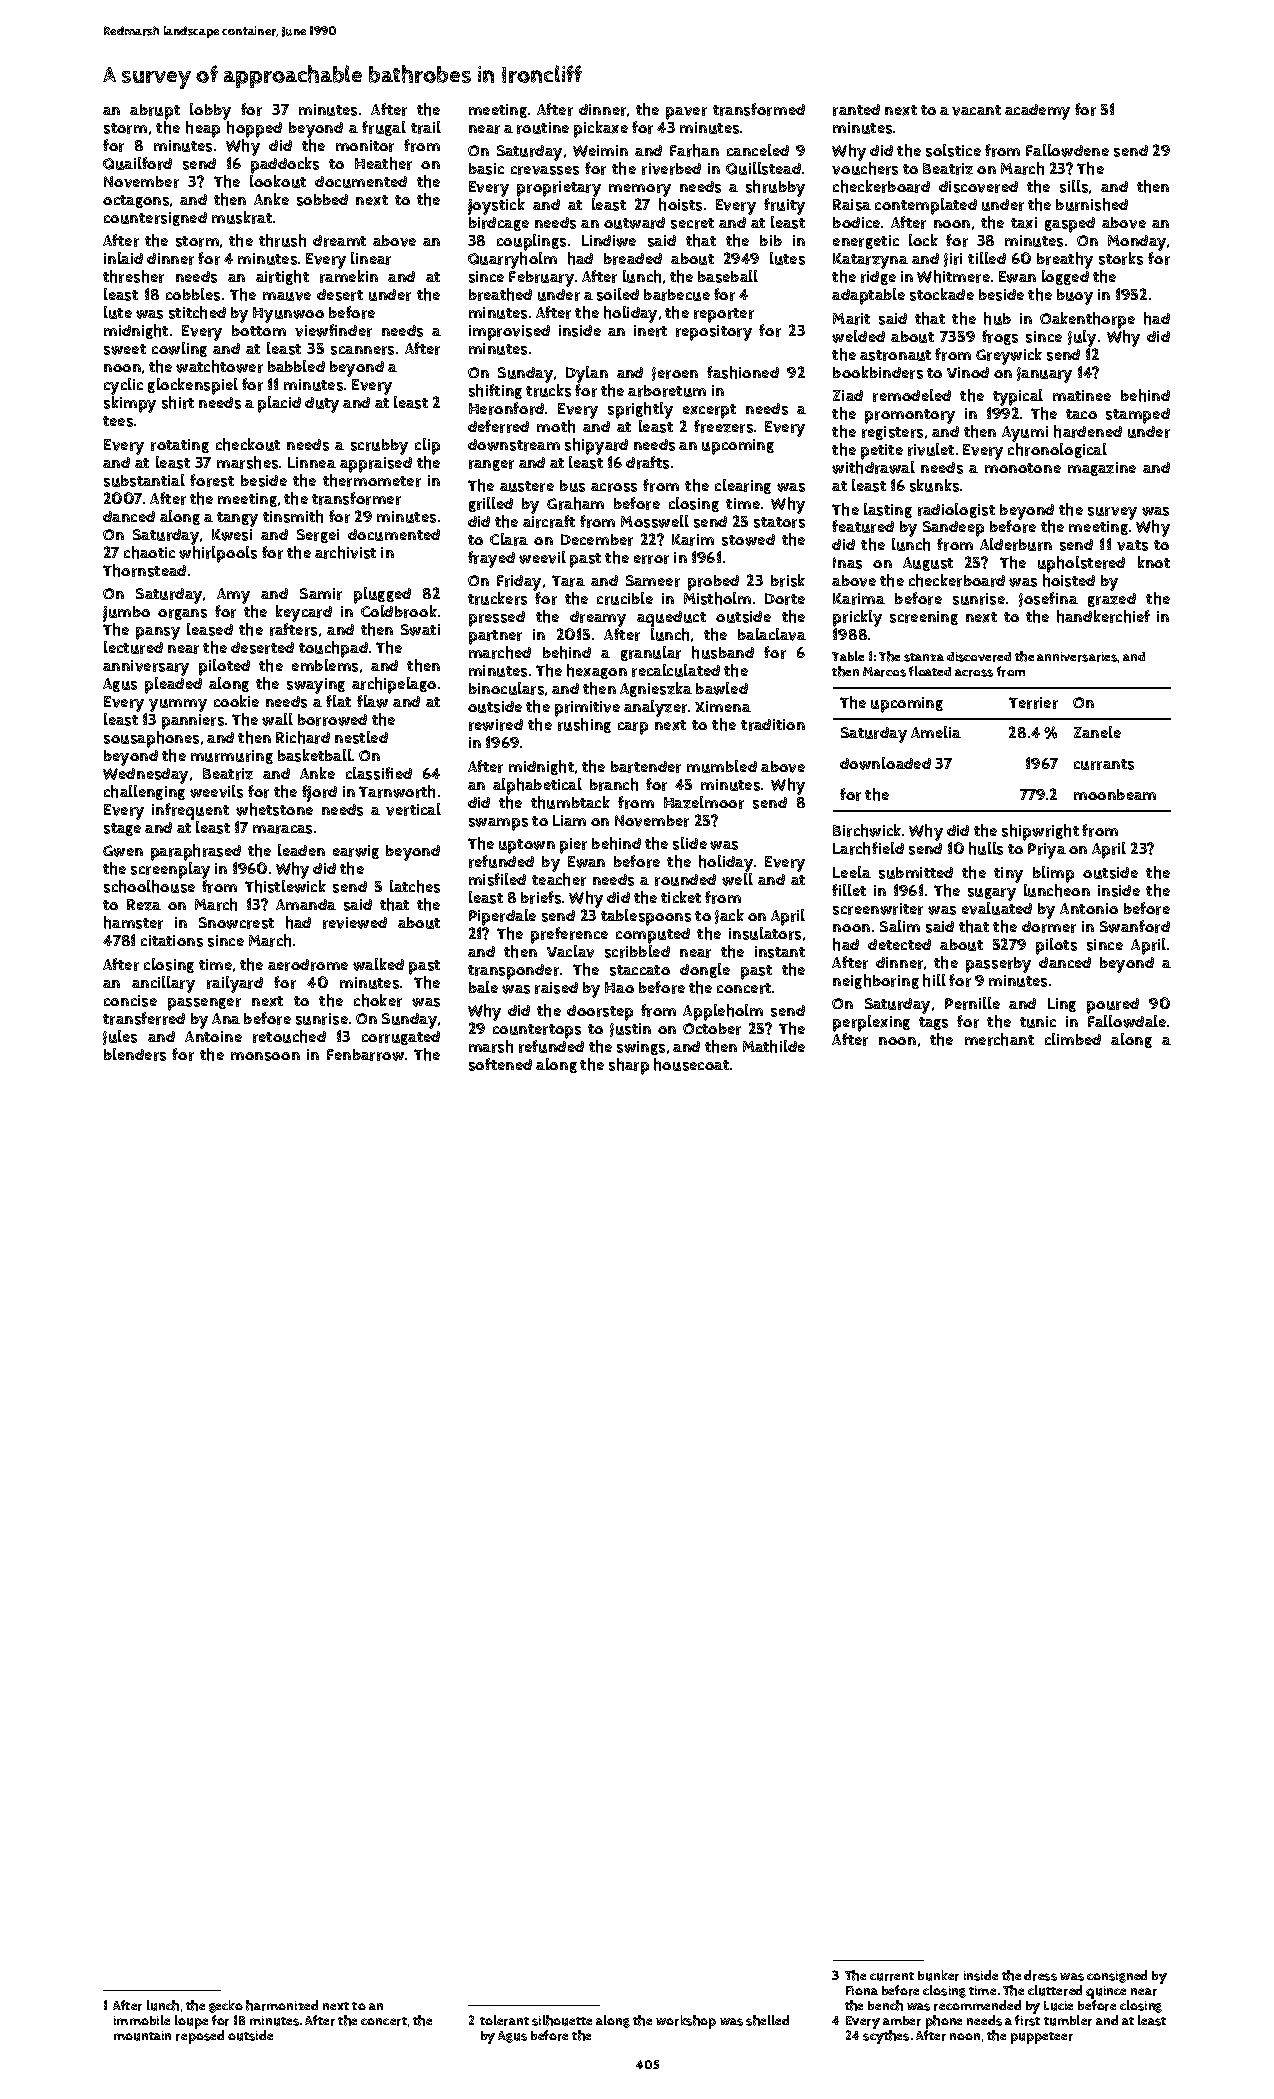 Image resolution: width=1274 pixels, height=2099 pixels. Describe the element at coordinates (259, 330) in the page. I see `bottom` at that location.
